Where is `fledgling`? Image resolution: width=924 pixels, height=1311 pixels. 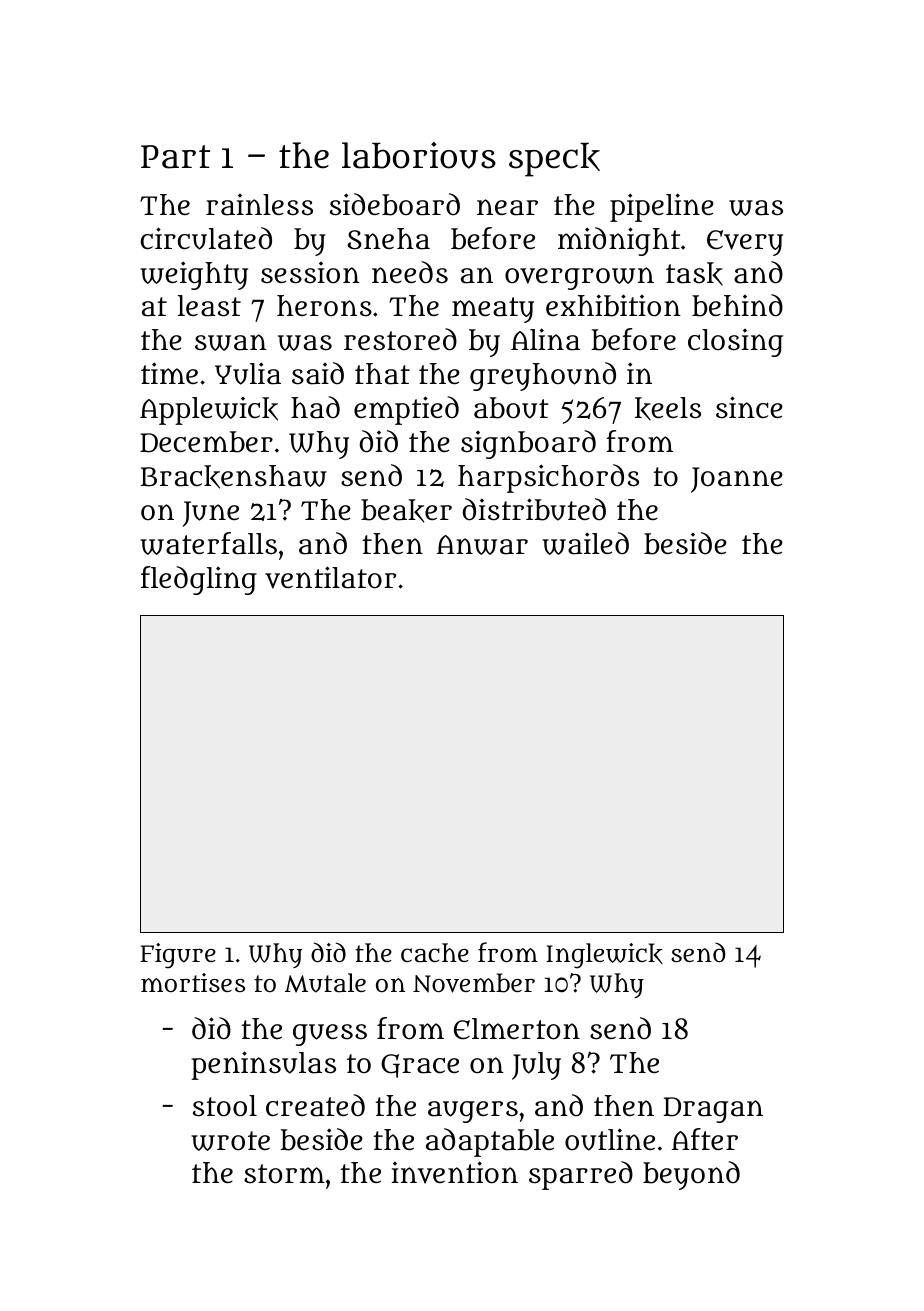
fledgling is located at coordinates (199, 580).
